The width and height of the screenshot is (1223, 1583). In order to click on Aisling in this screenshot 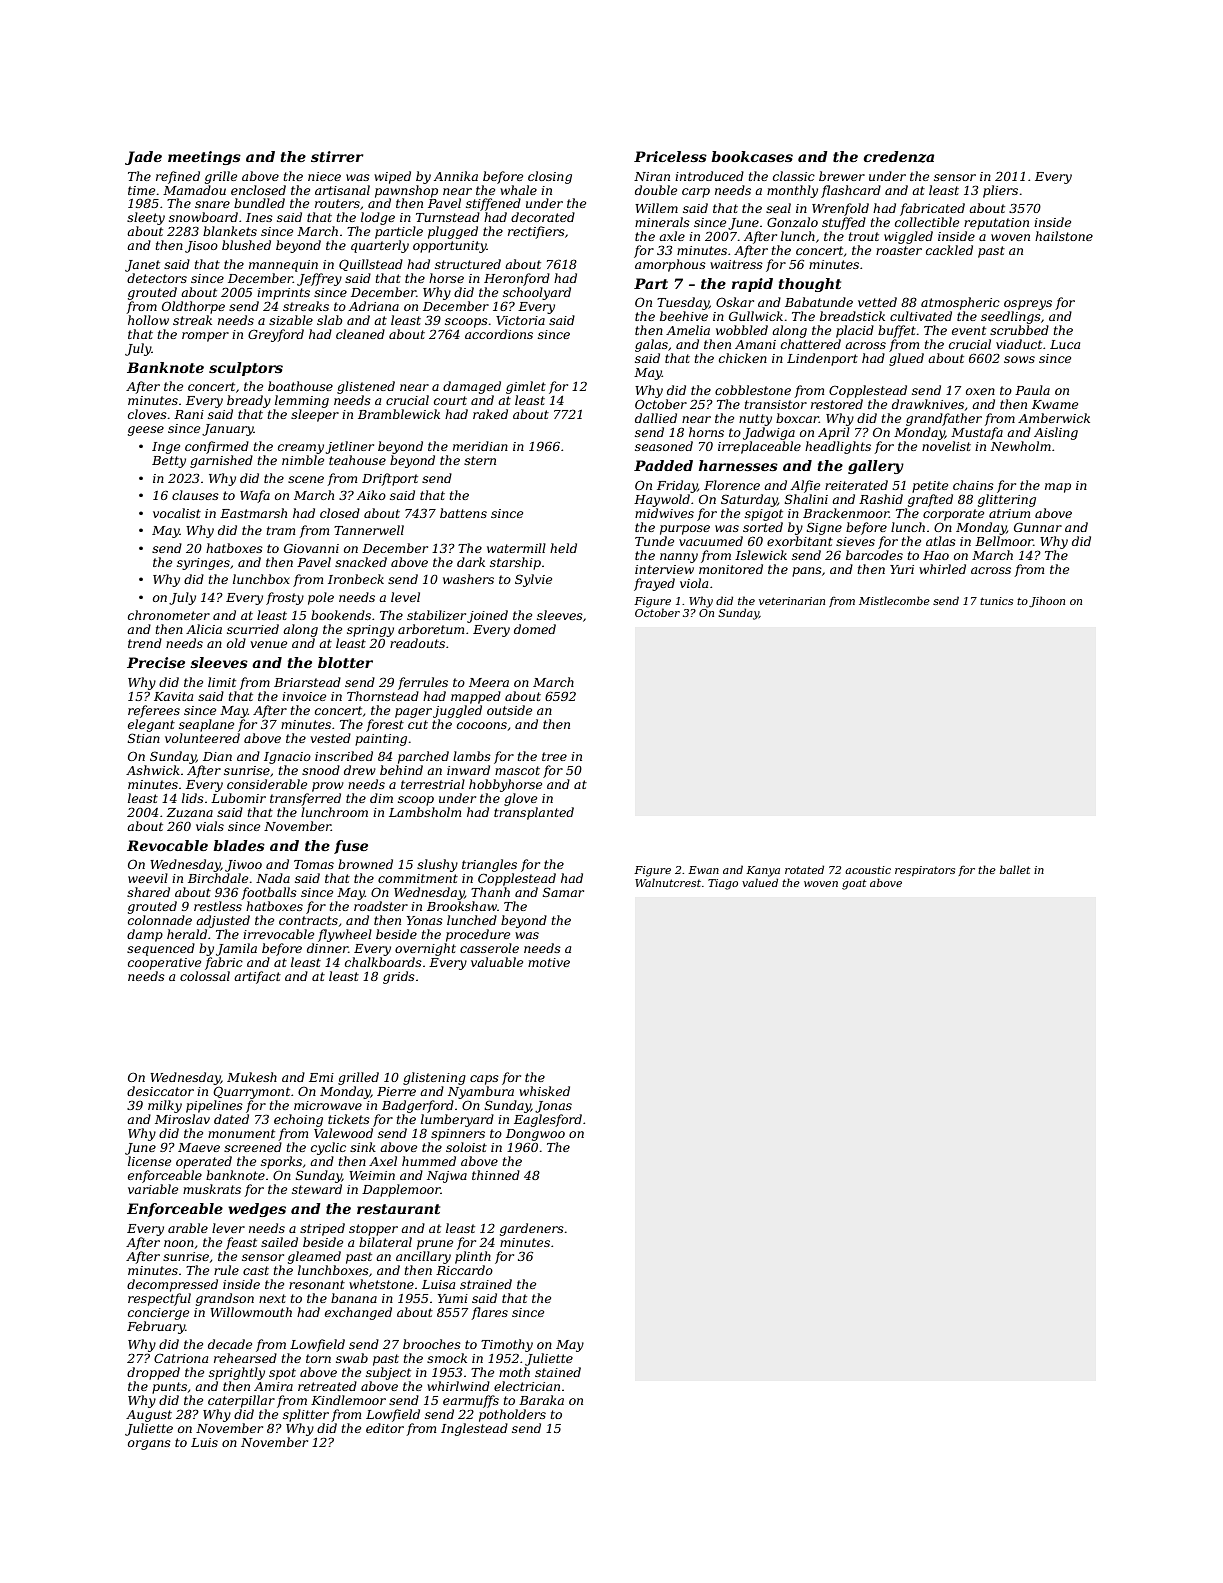, I will do `click(1056, 433)`.
